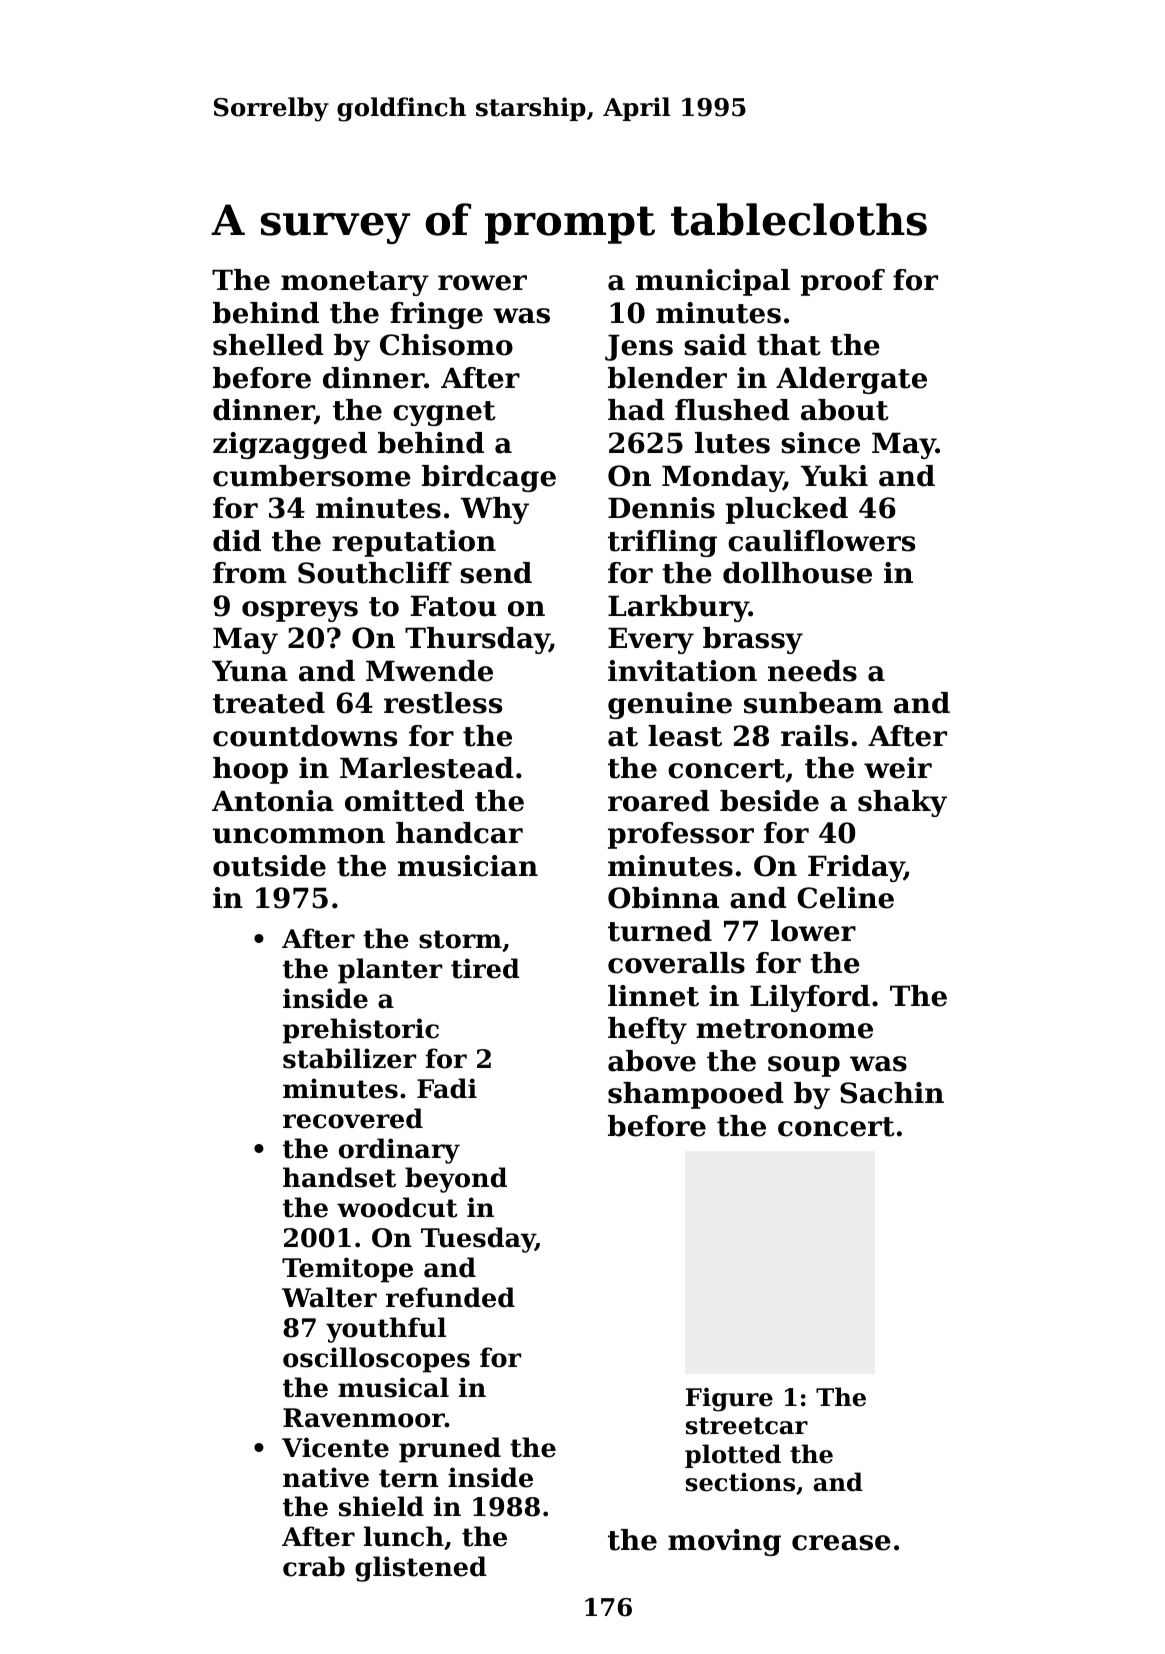 This screenshot has width=1165, height=1654. Describe the element at coordinates (429, 671) in the screenshot. I see `Mwende` at that location.
